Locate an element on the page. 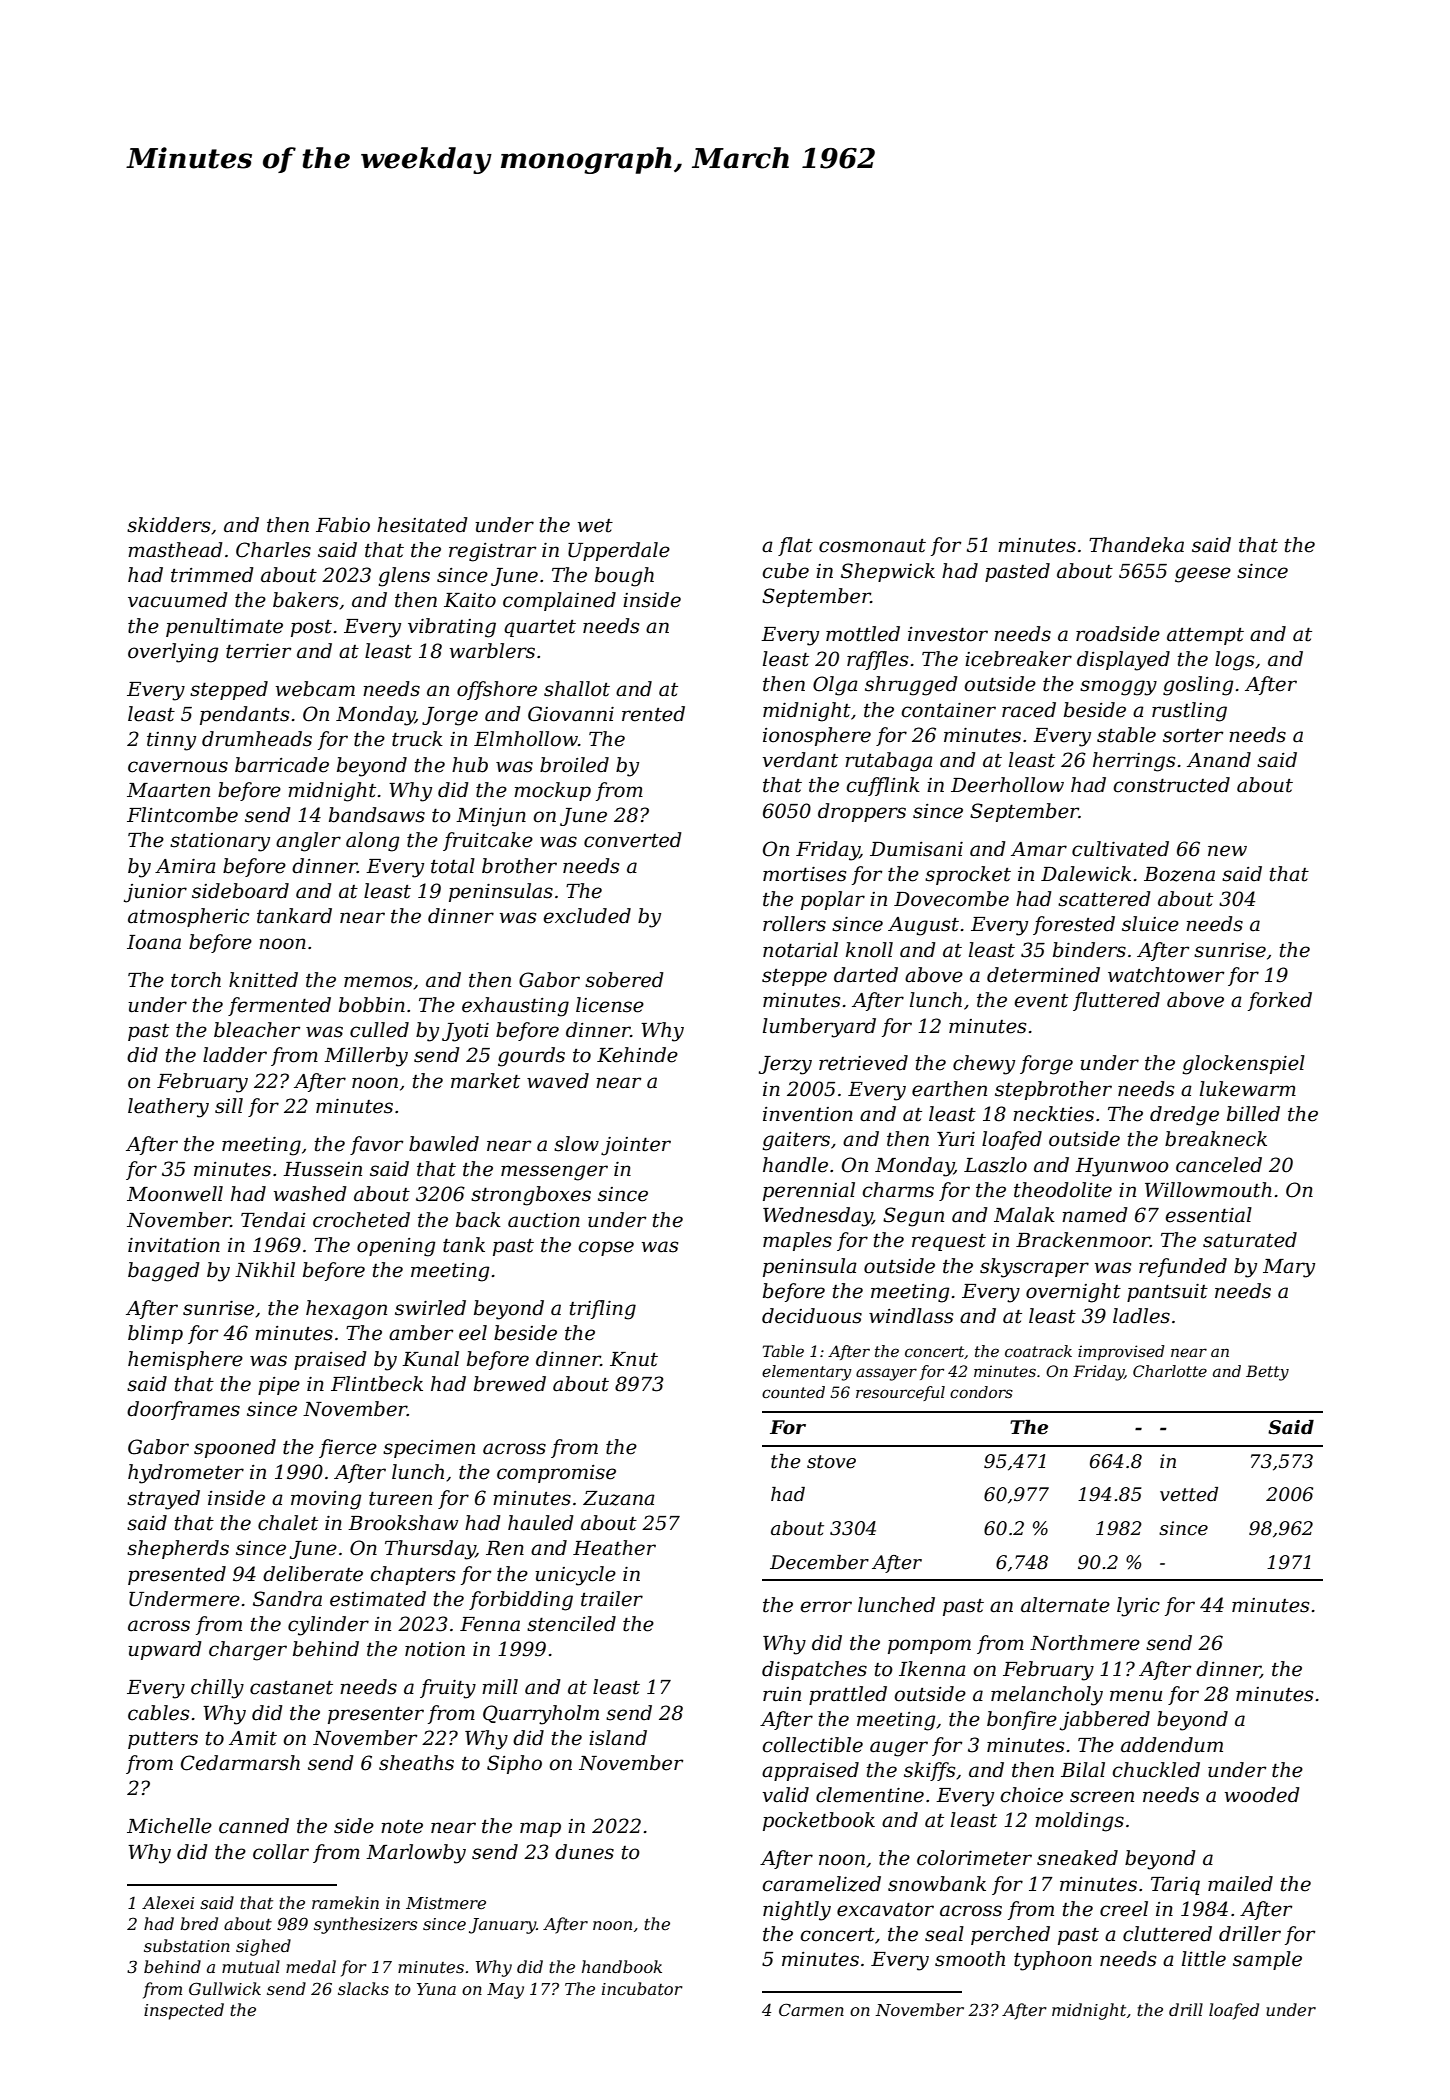  forked is located at coordinates (1280, 1001).
